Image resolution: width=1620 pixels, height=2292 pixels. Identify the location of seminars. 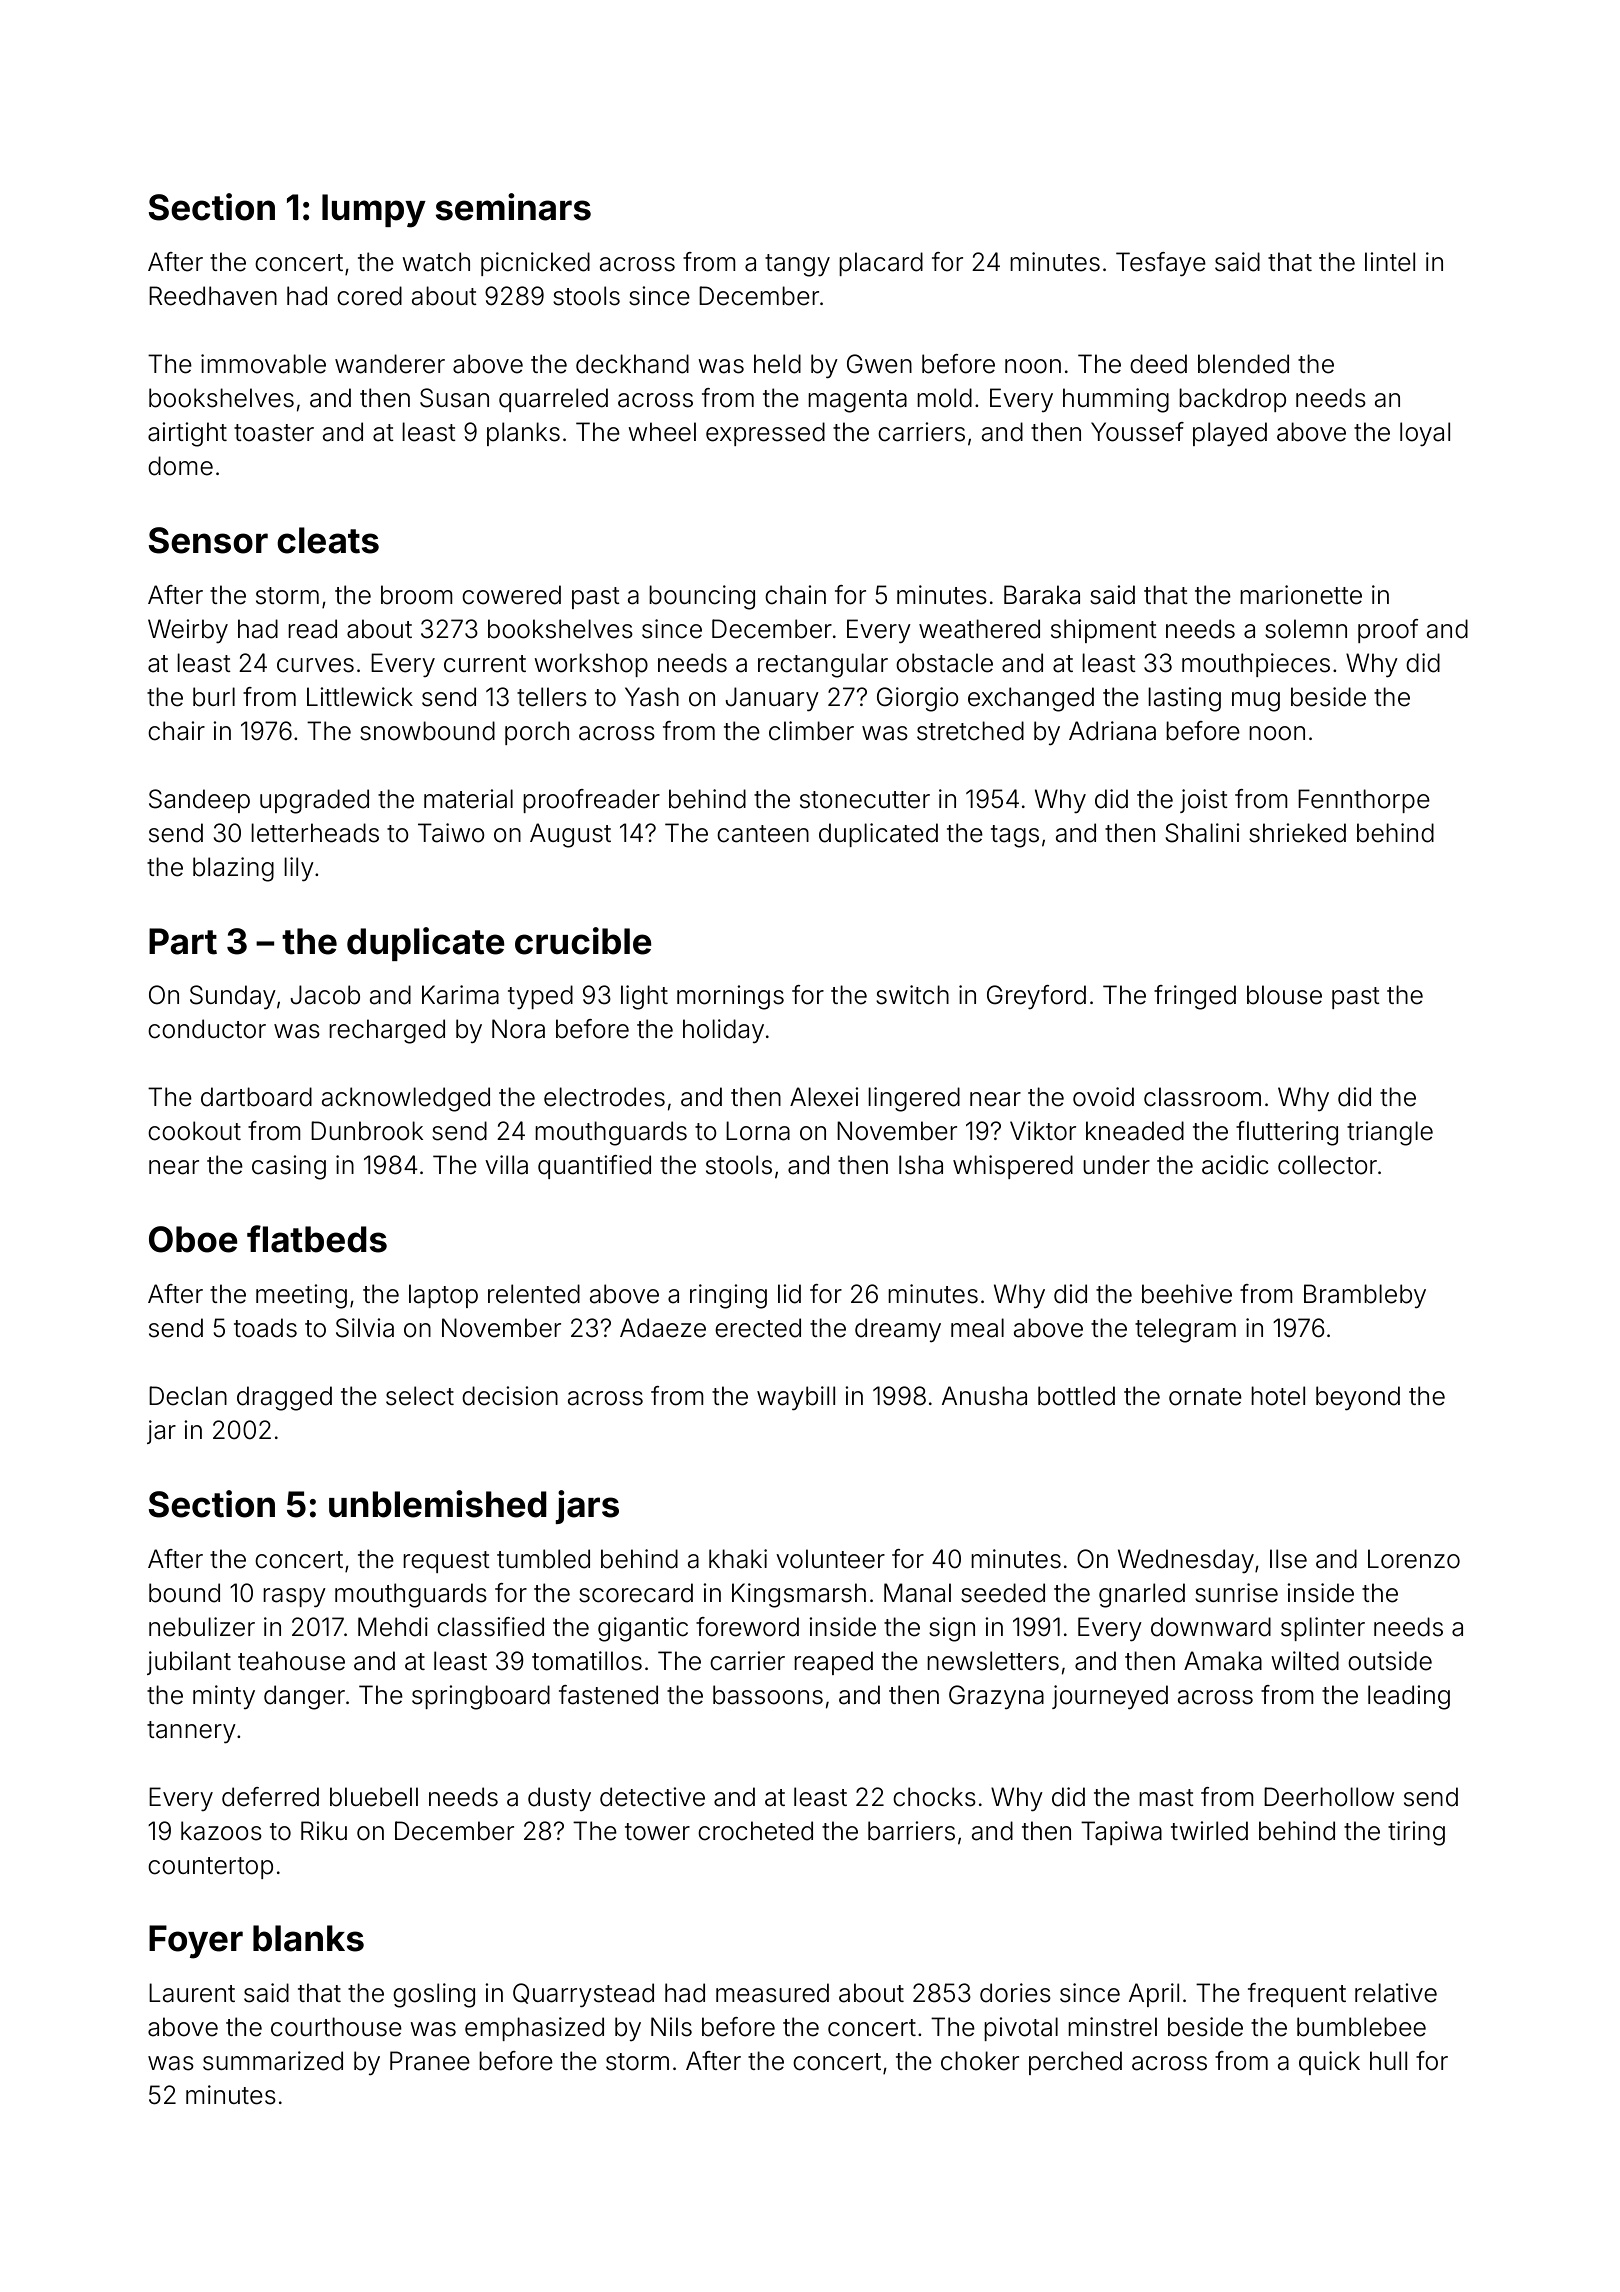
(513, 207).
